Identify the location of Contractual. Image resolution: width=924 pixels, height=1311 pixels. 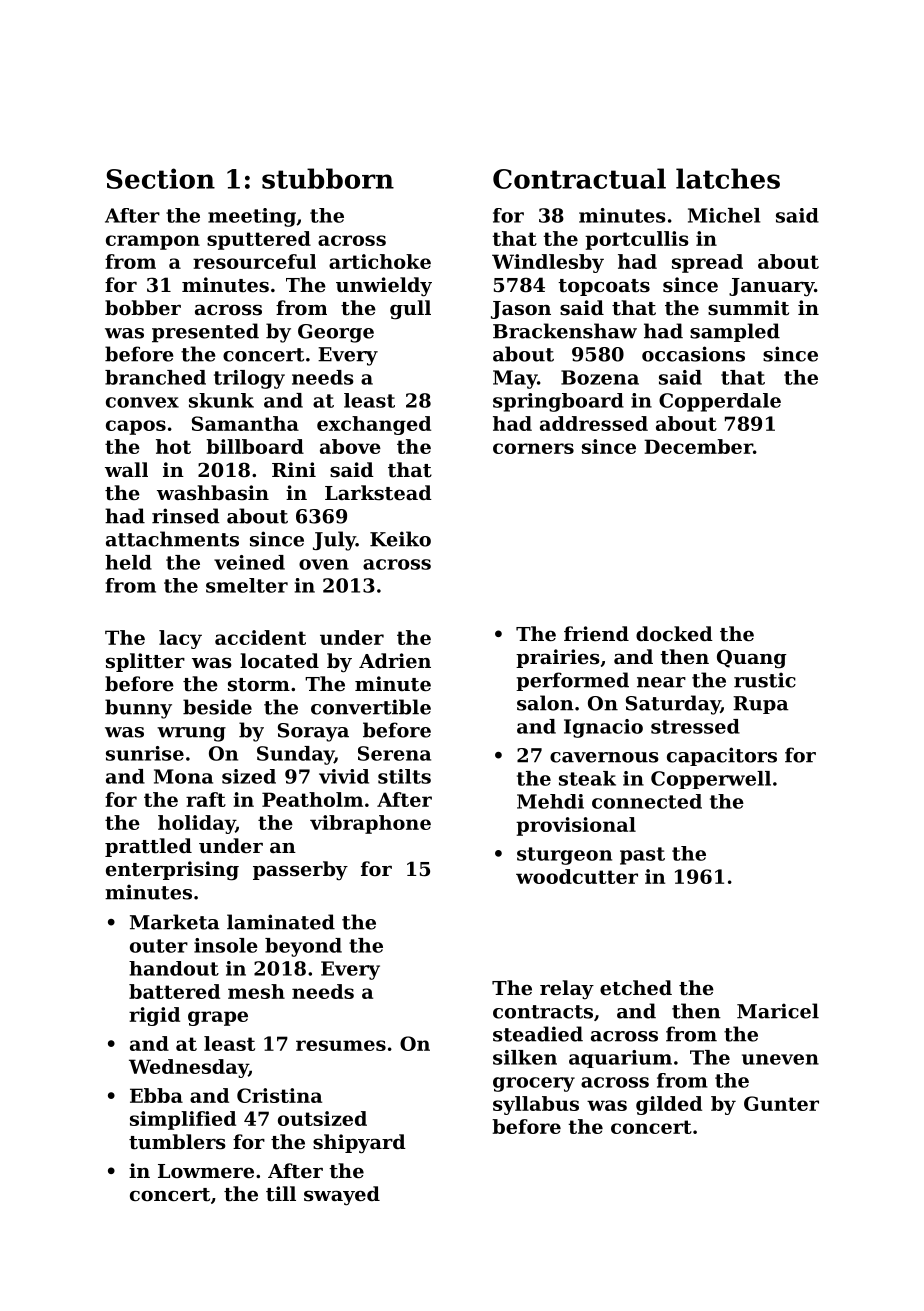
(579, 178).
